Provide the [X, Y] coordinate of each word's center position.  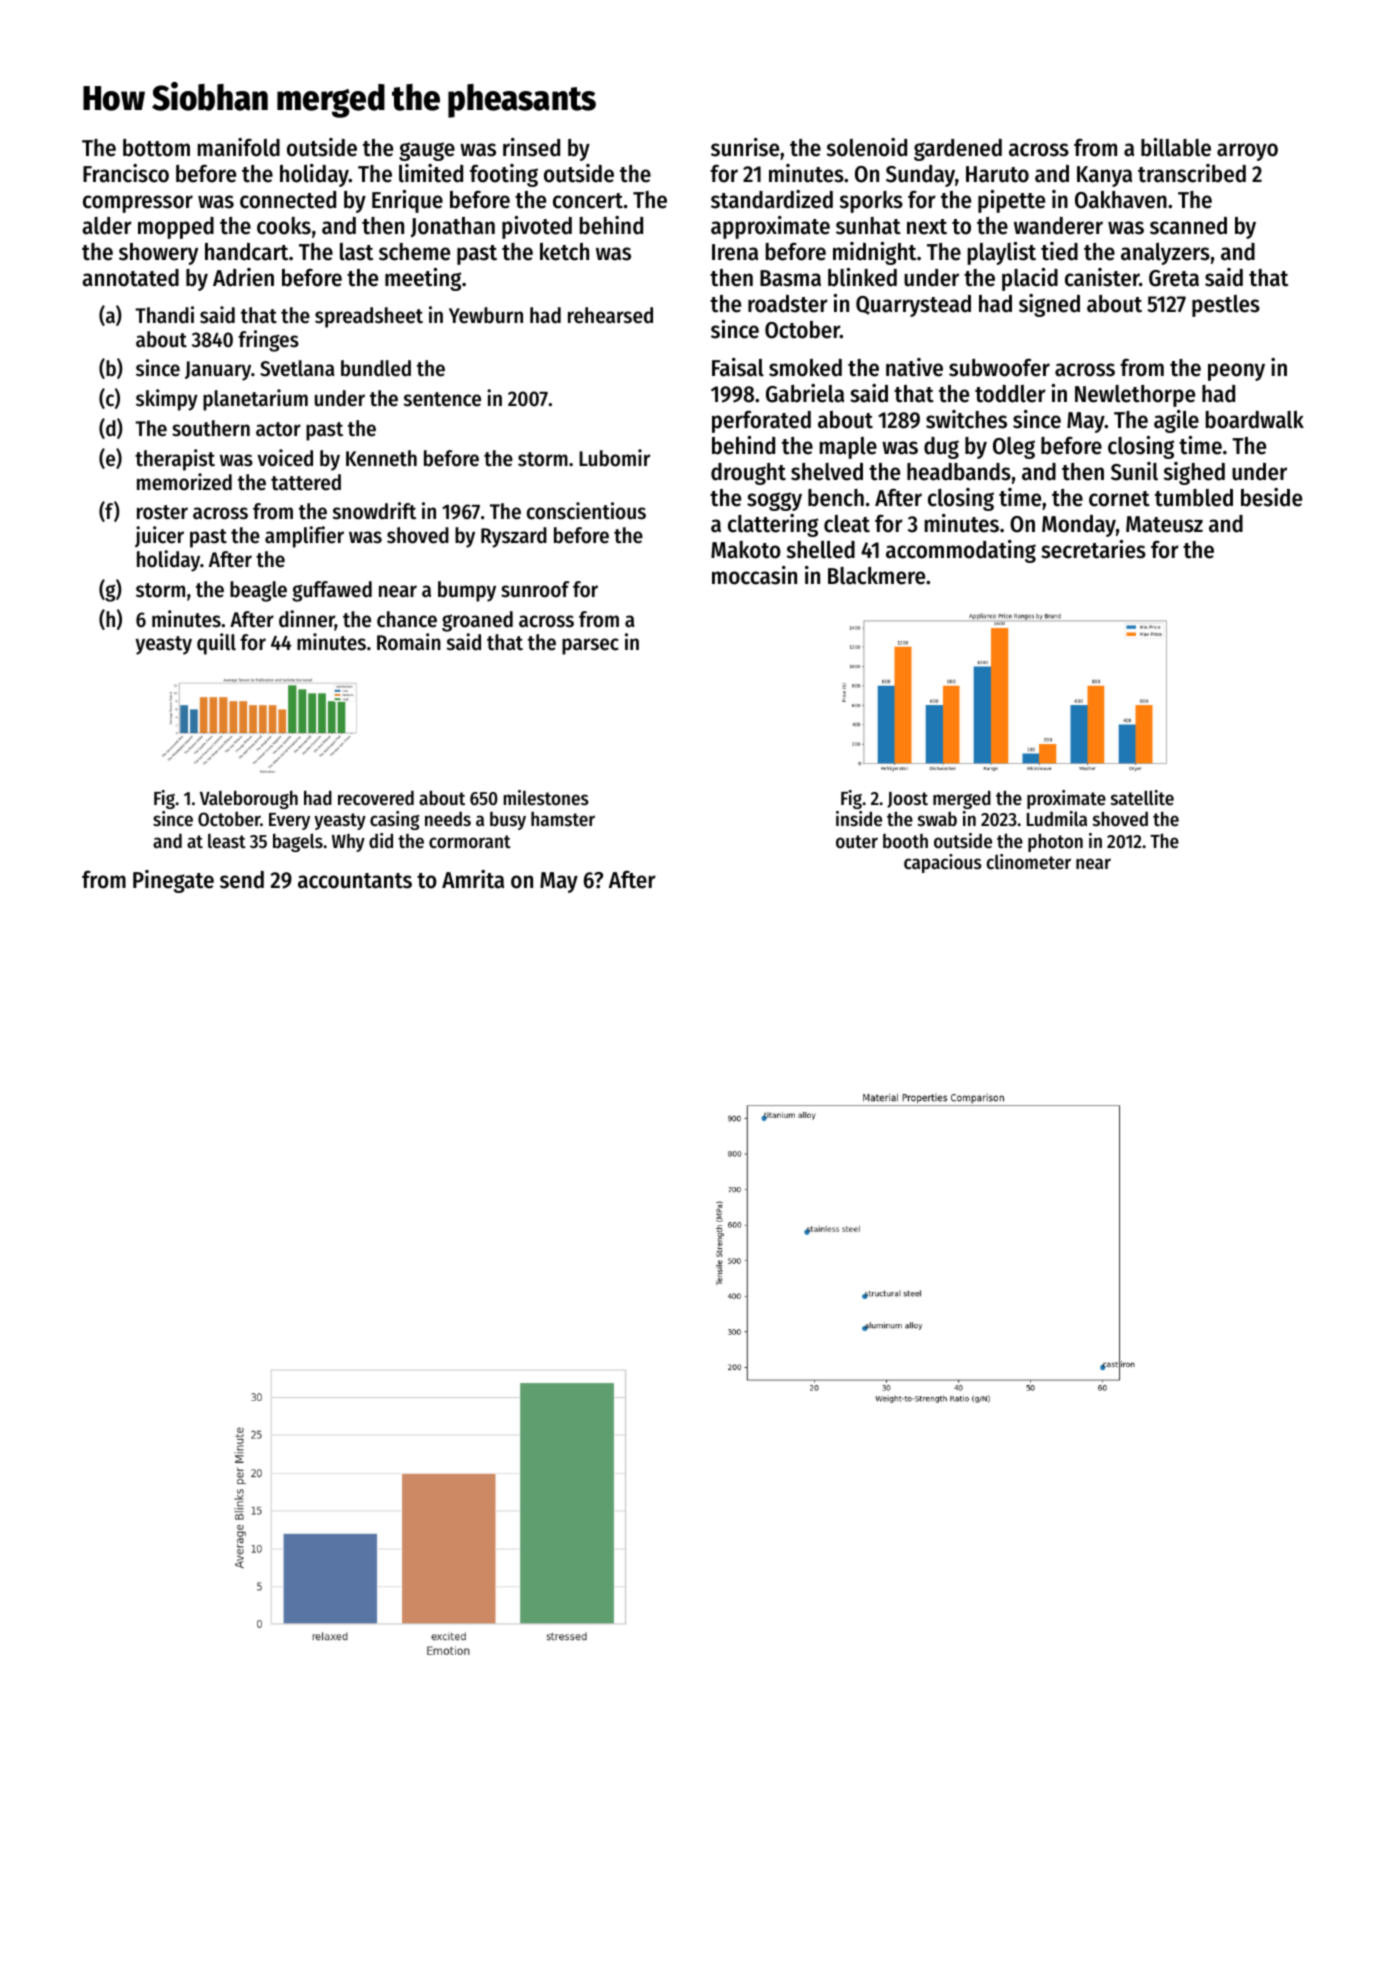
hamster [563, 818]
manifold [239, 147]
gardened [958, 150]
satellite [1142, 797]
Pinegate [173, 881]
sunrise [745, 147]
